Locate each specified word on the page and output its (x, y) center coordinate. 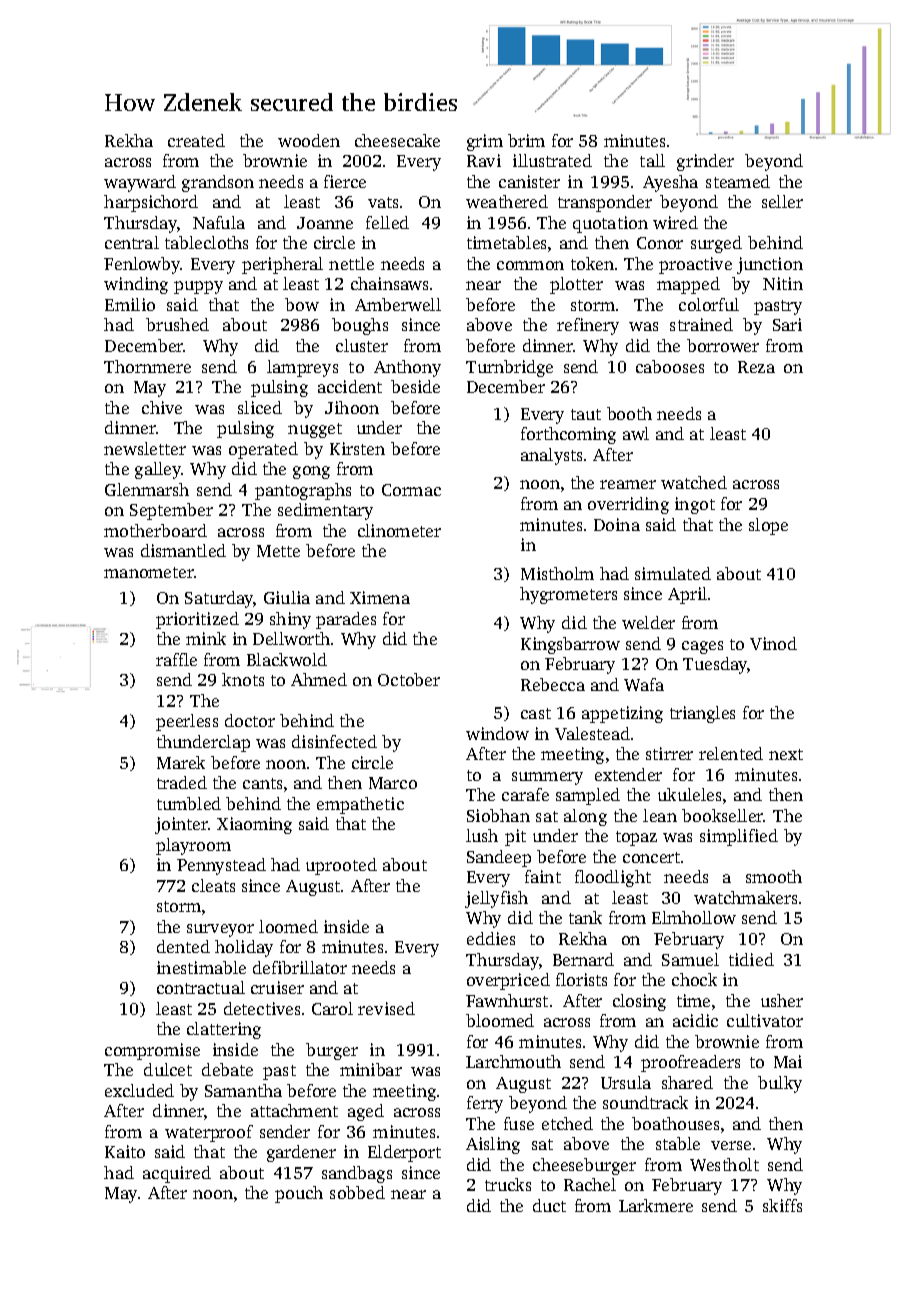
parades (346, 620)
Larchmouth (513, 1061)
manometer (149, 572)
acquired (177, 1174)
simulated (673, 573)
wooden (309, 140)
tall (652, 160)
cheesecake (397, 140)
